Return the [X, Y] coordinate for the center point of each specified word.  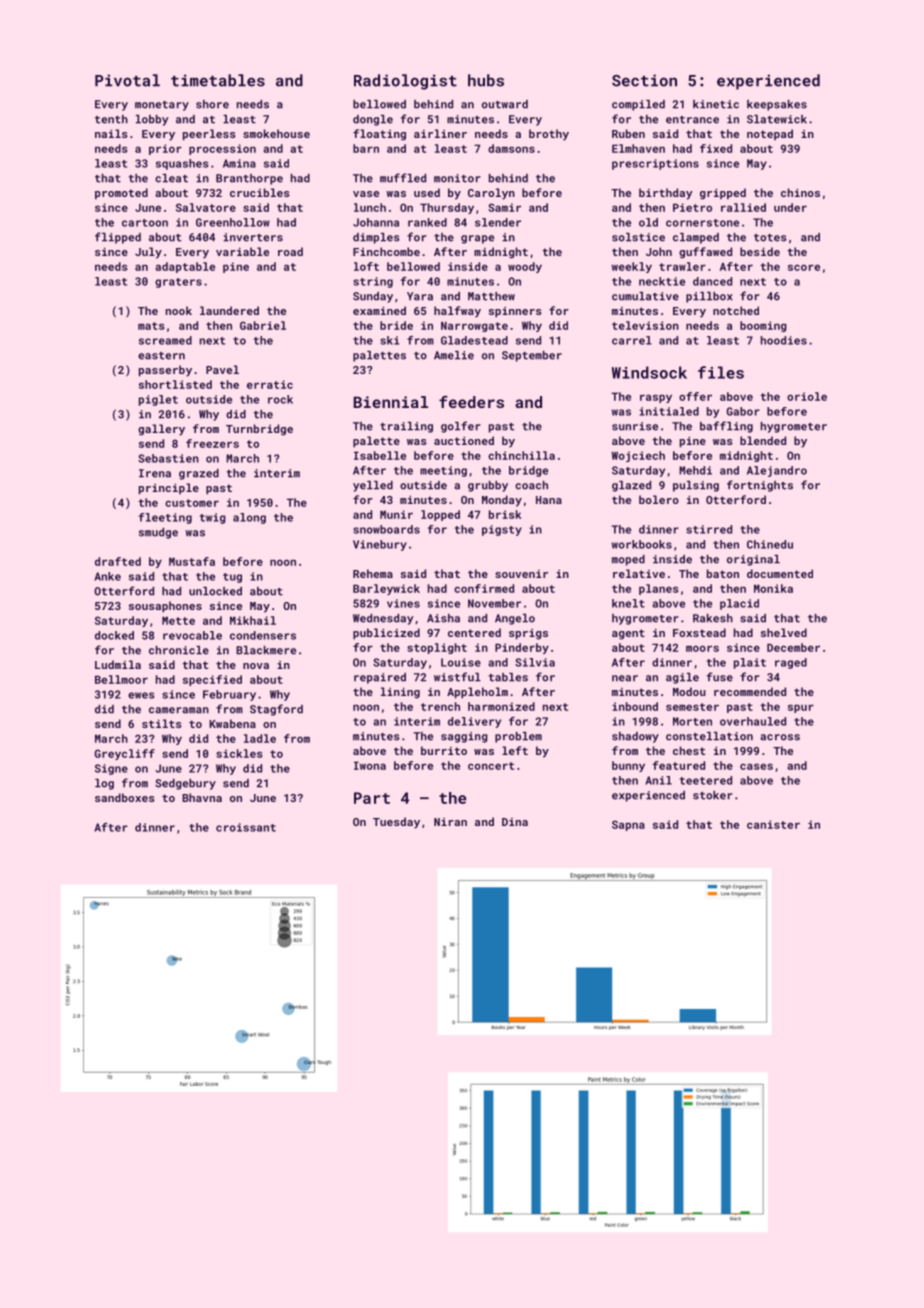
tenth [111, 119]
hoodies [784, 340]
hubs [486, 80]
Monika [773, 588]
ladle [260, 738]
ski [389, 340]
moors [702, 648]
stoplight [437, 648]
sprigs [528, 634]
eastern [161, 356]
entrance [692, 120]
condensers [263, 635]
